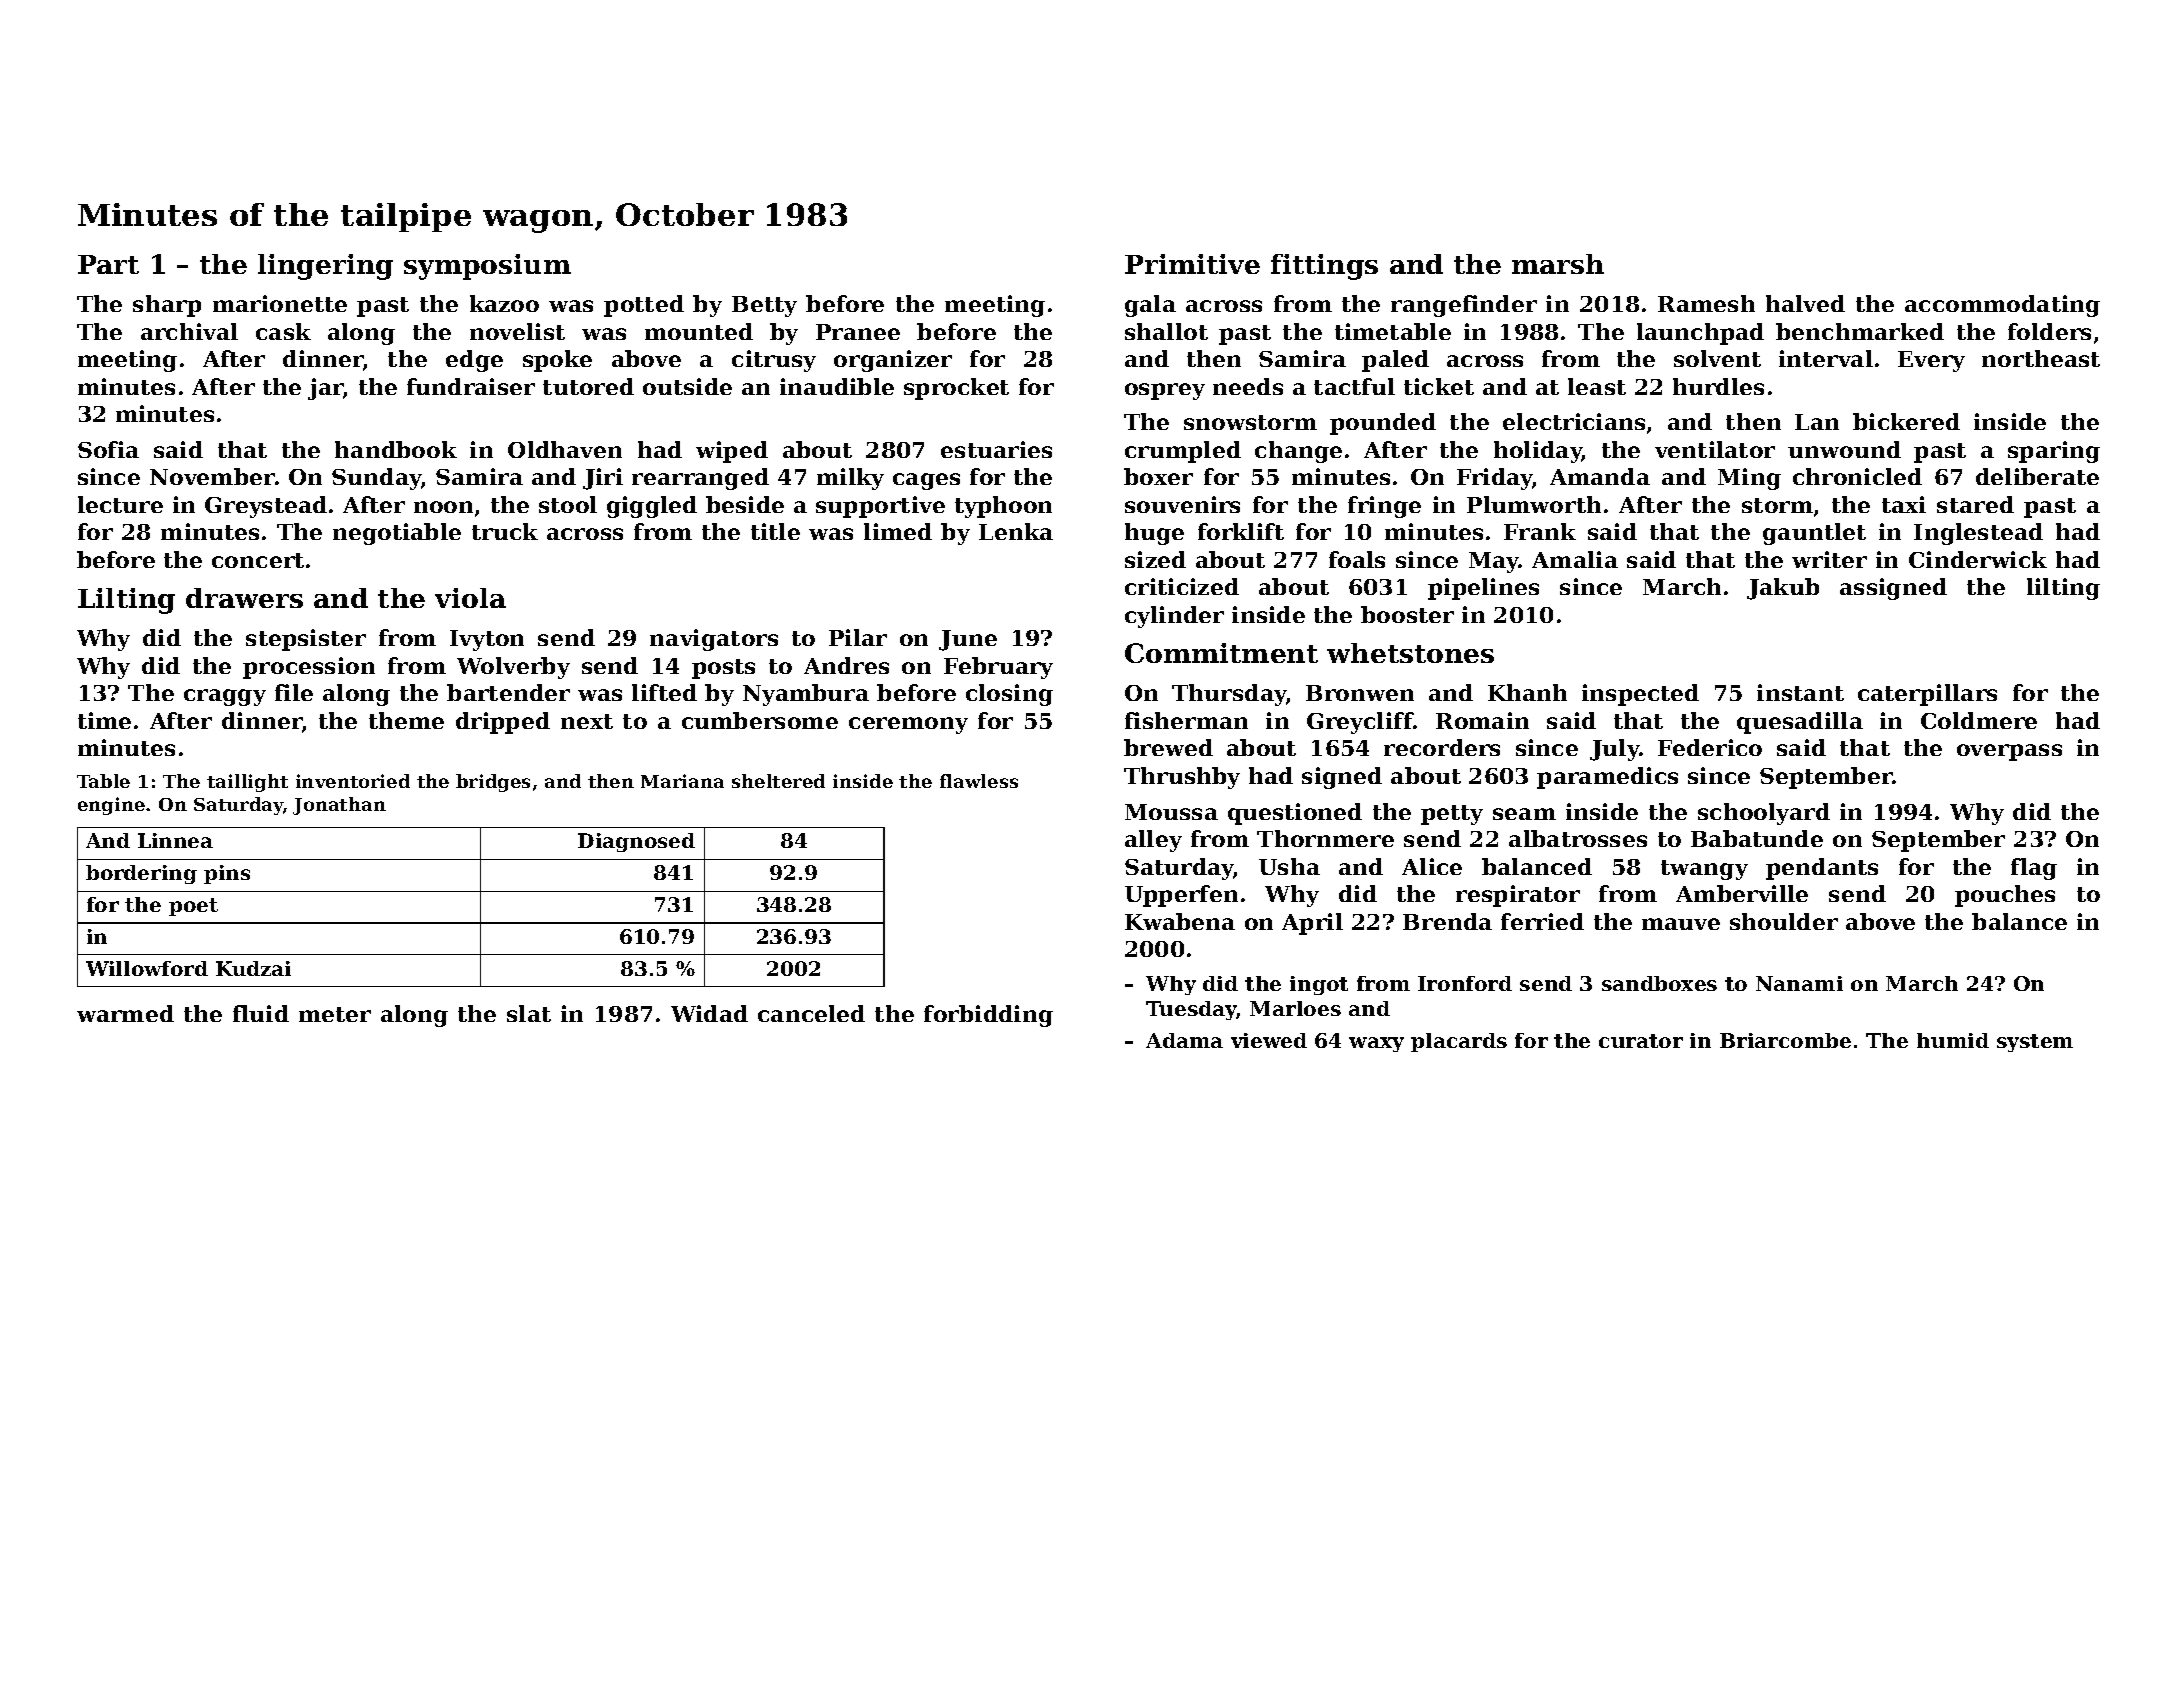 The image size is (2178, 1683). I want to click on halved, so click(1805, 303).
